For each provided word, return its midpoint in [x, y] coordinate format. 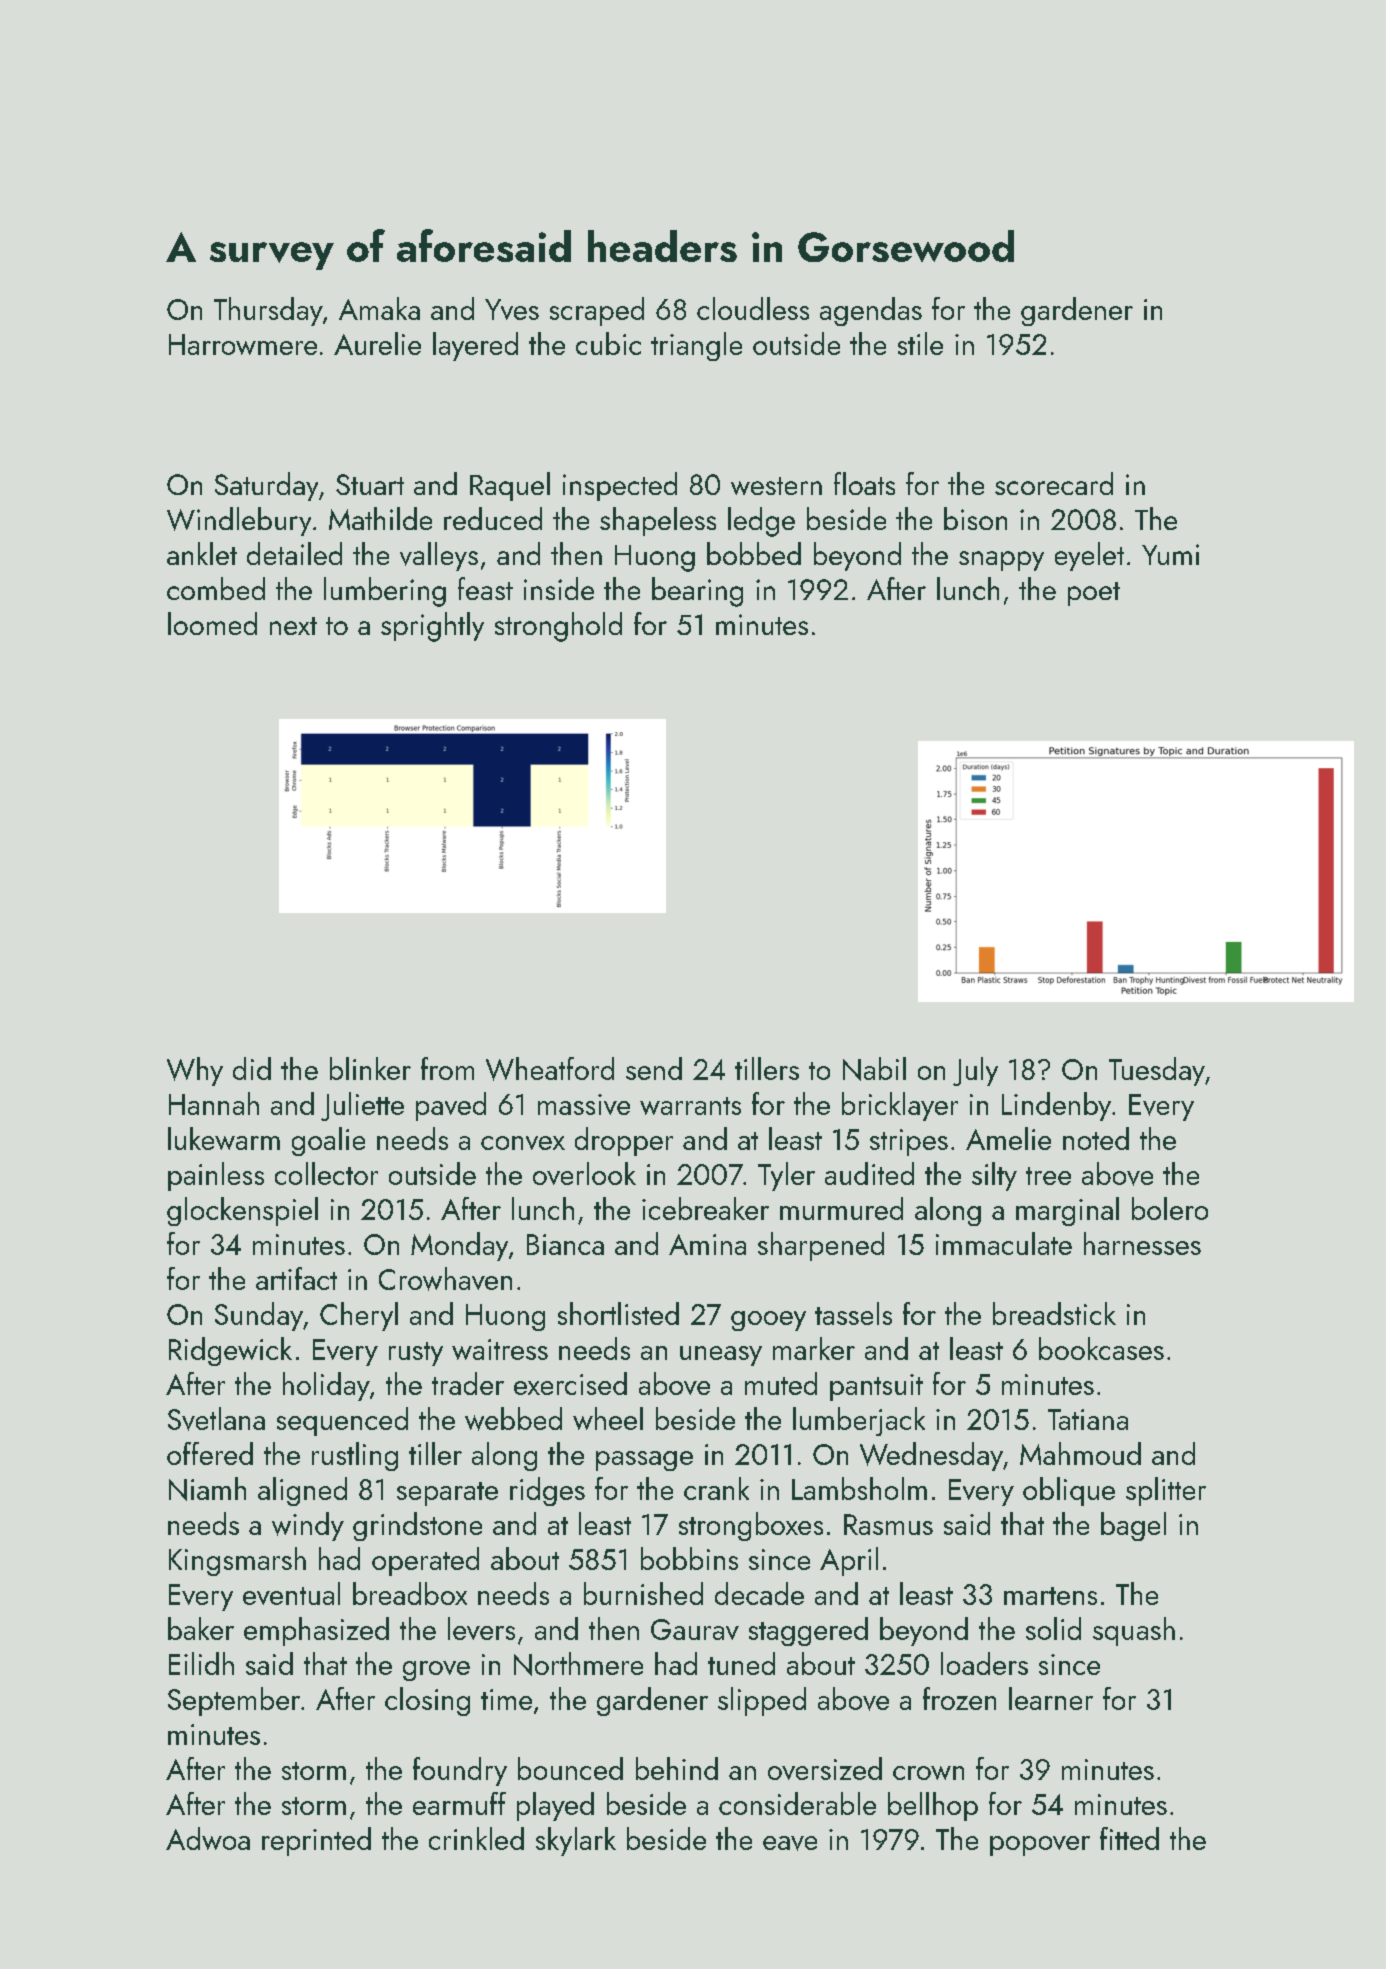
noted [1096, 1138]
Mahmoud [1080, 1453]
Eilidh [201, 1663]
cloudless [753, 308]
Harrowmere [243, 344]
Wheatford [550, 1069]
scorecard [1054, 483]
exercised [570, 1383]
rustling [355, 1456]
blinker [370, 1068]
